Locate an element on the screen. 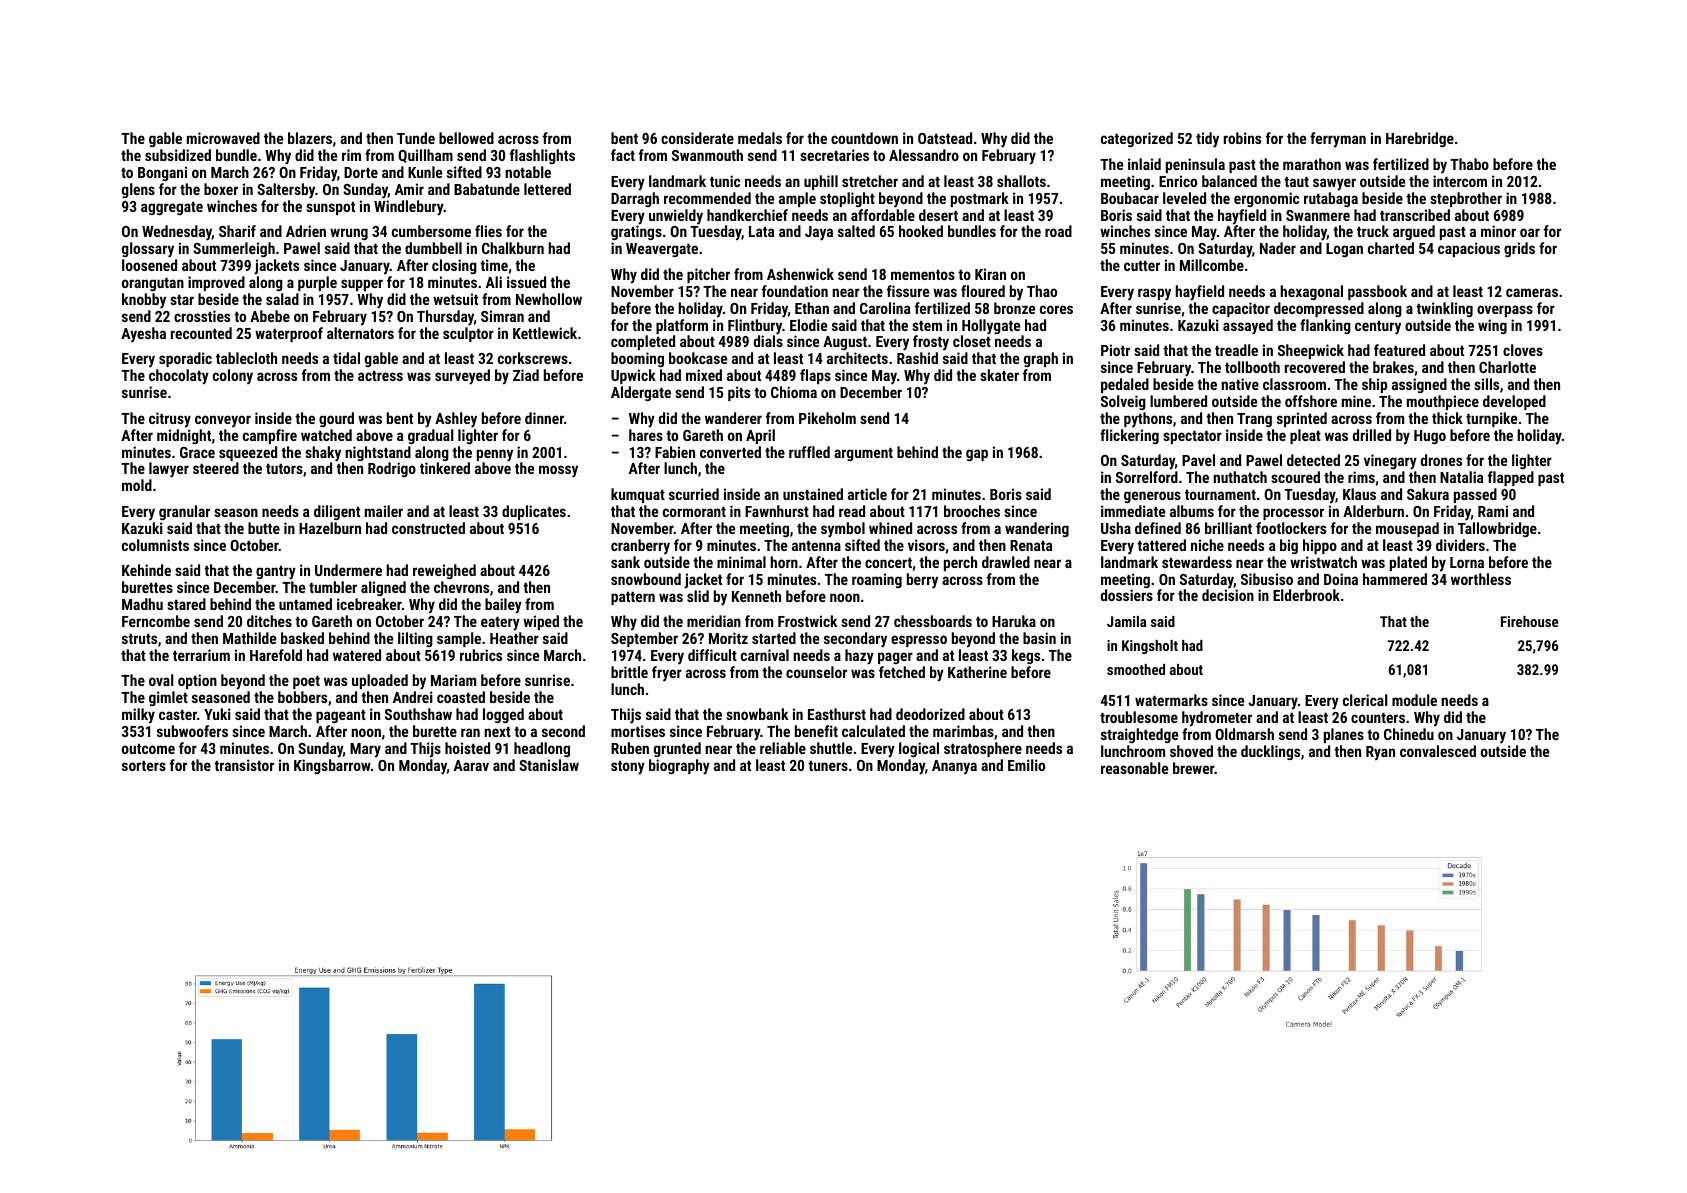  squeezed is located at coordinates (248, 453).
